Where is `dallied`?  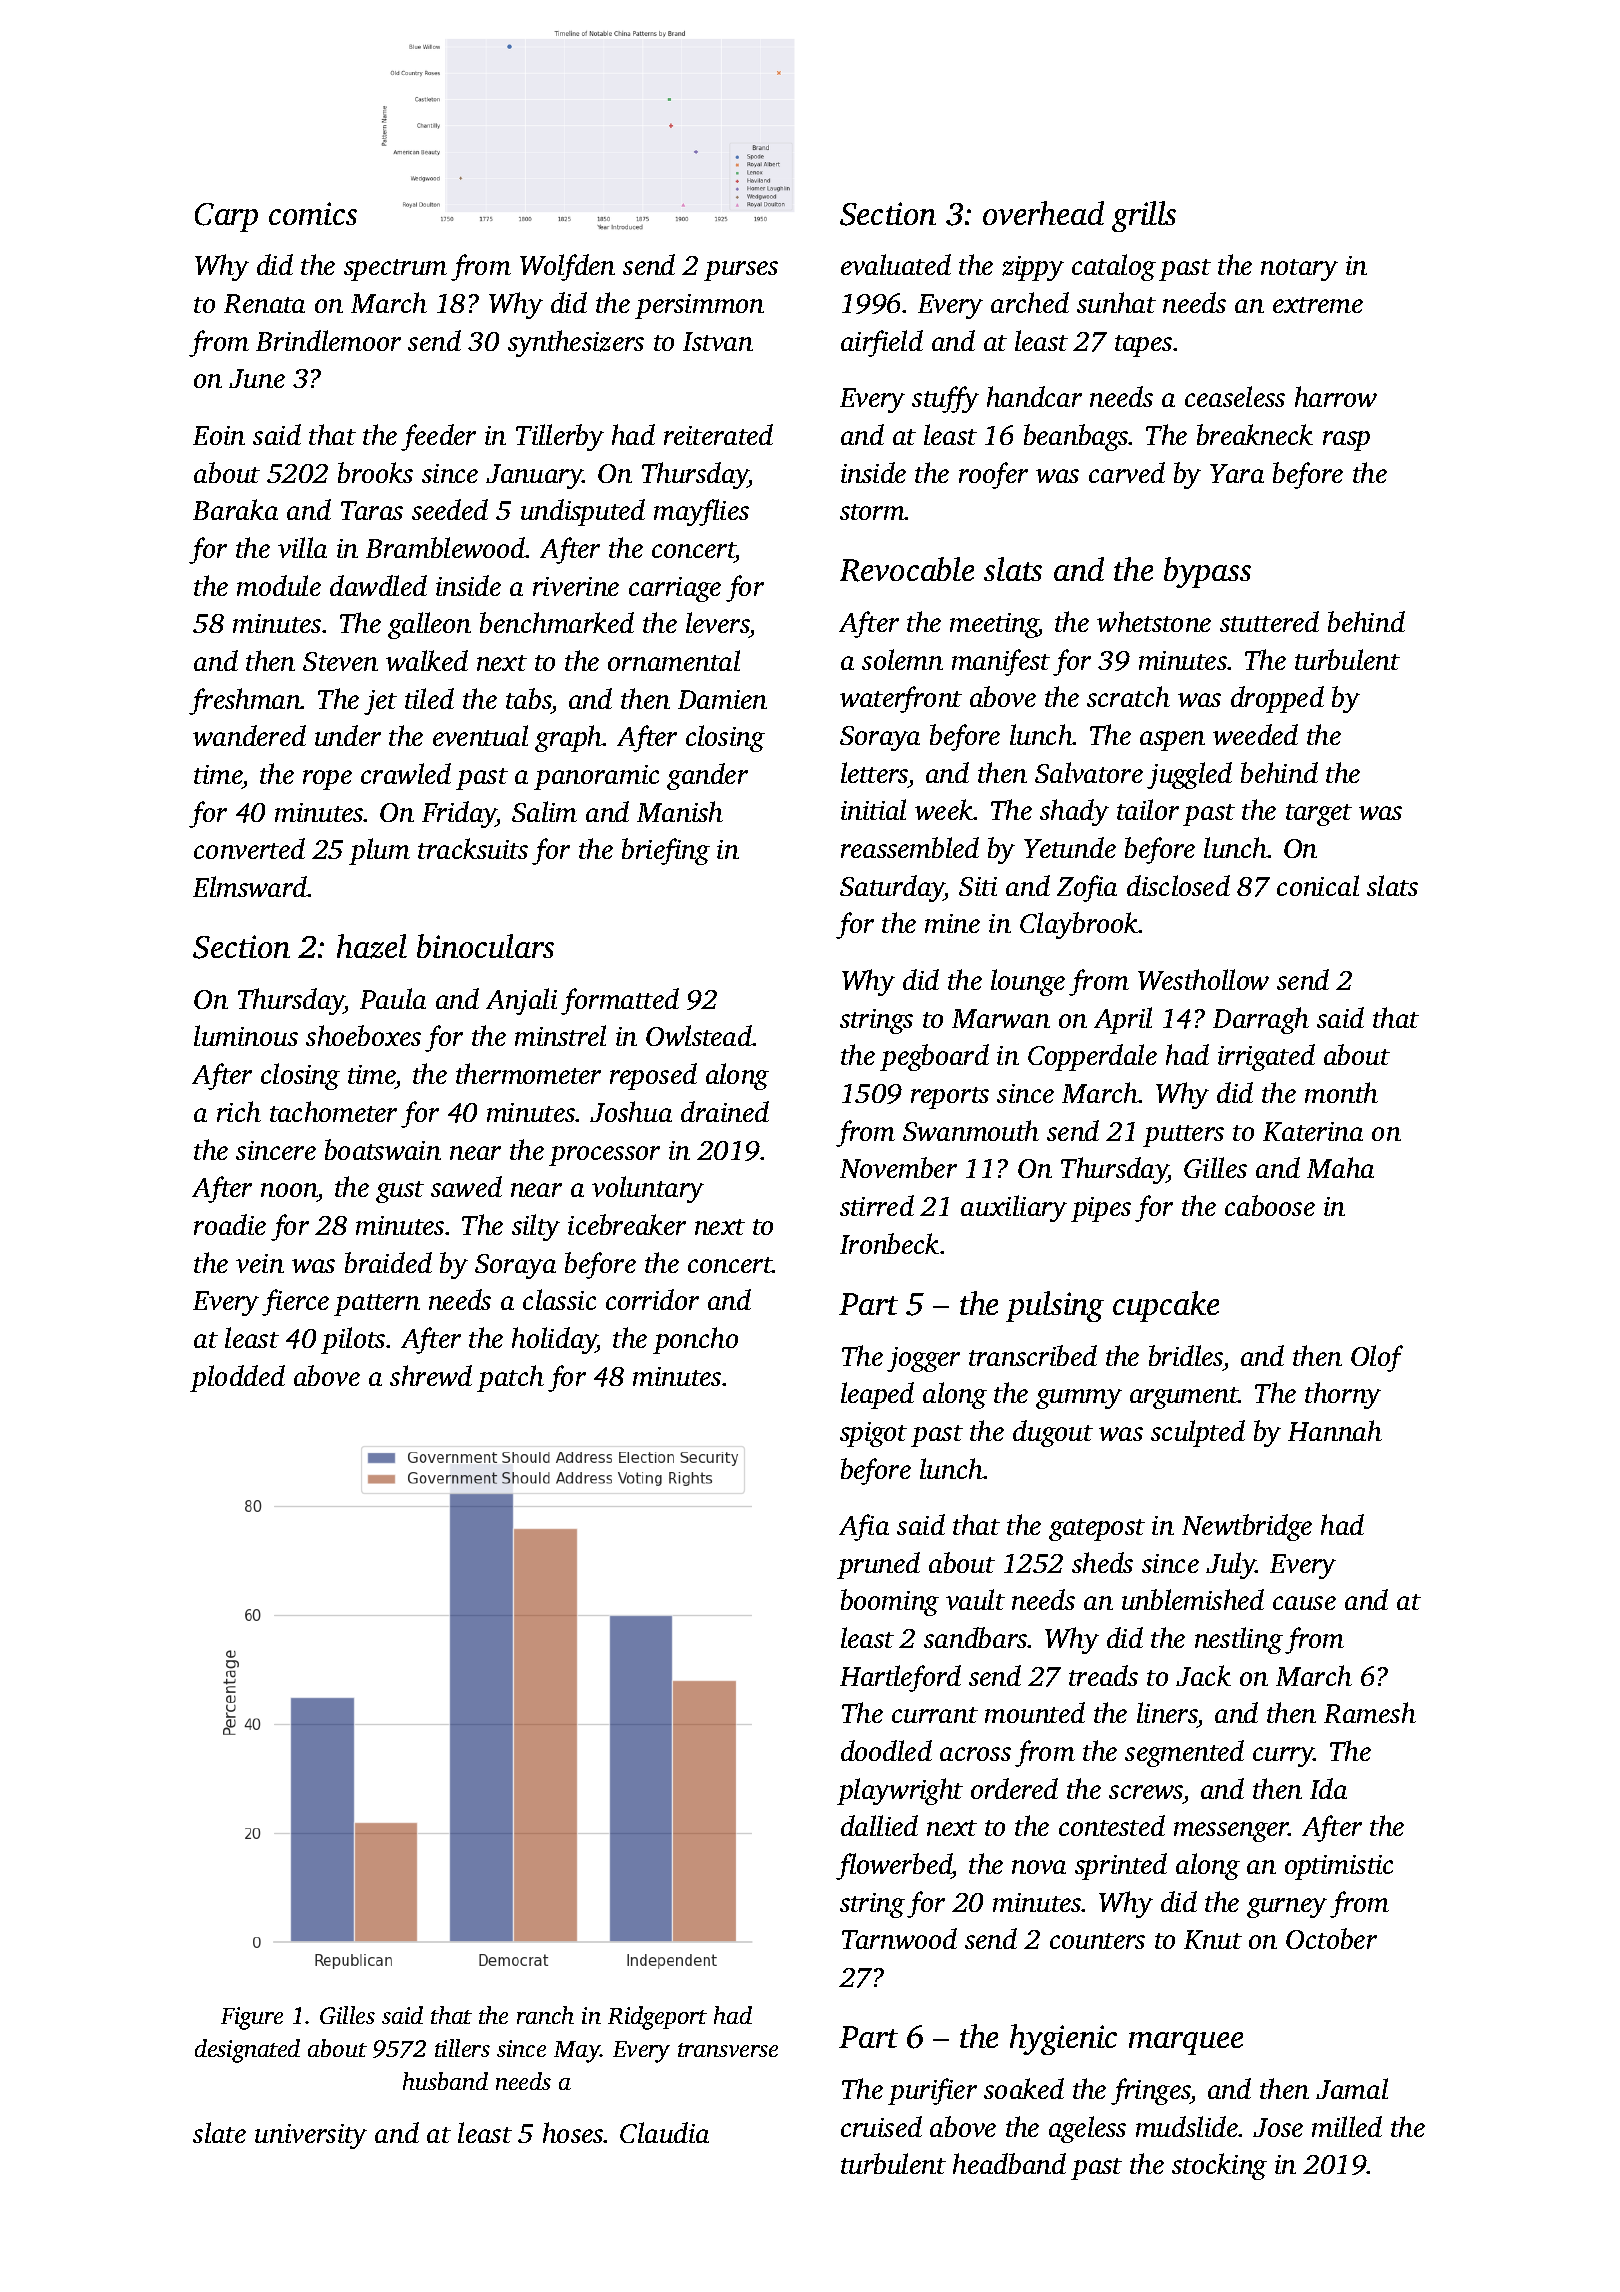
dallied is located at coordinates (879, 1825).
